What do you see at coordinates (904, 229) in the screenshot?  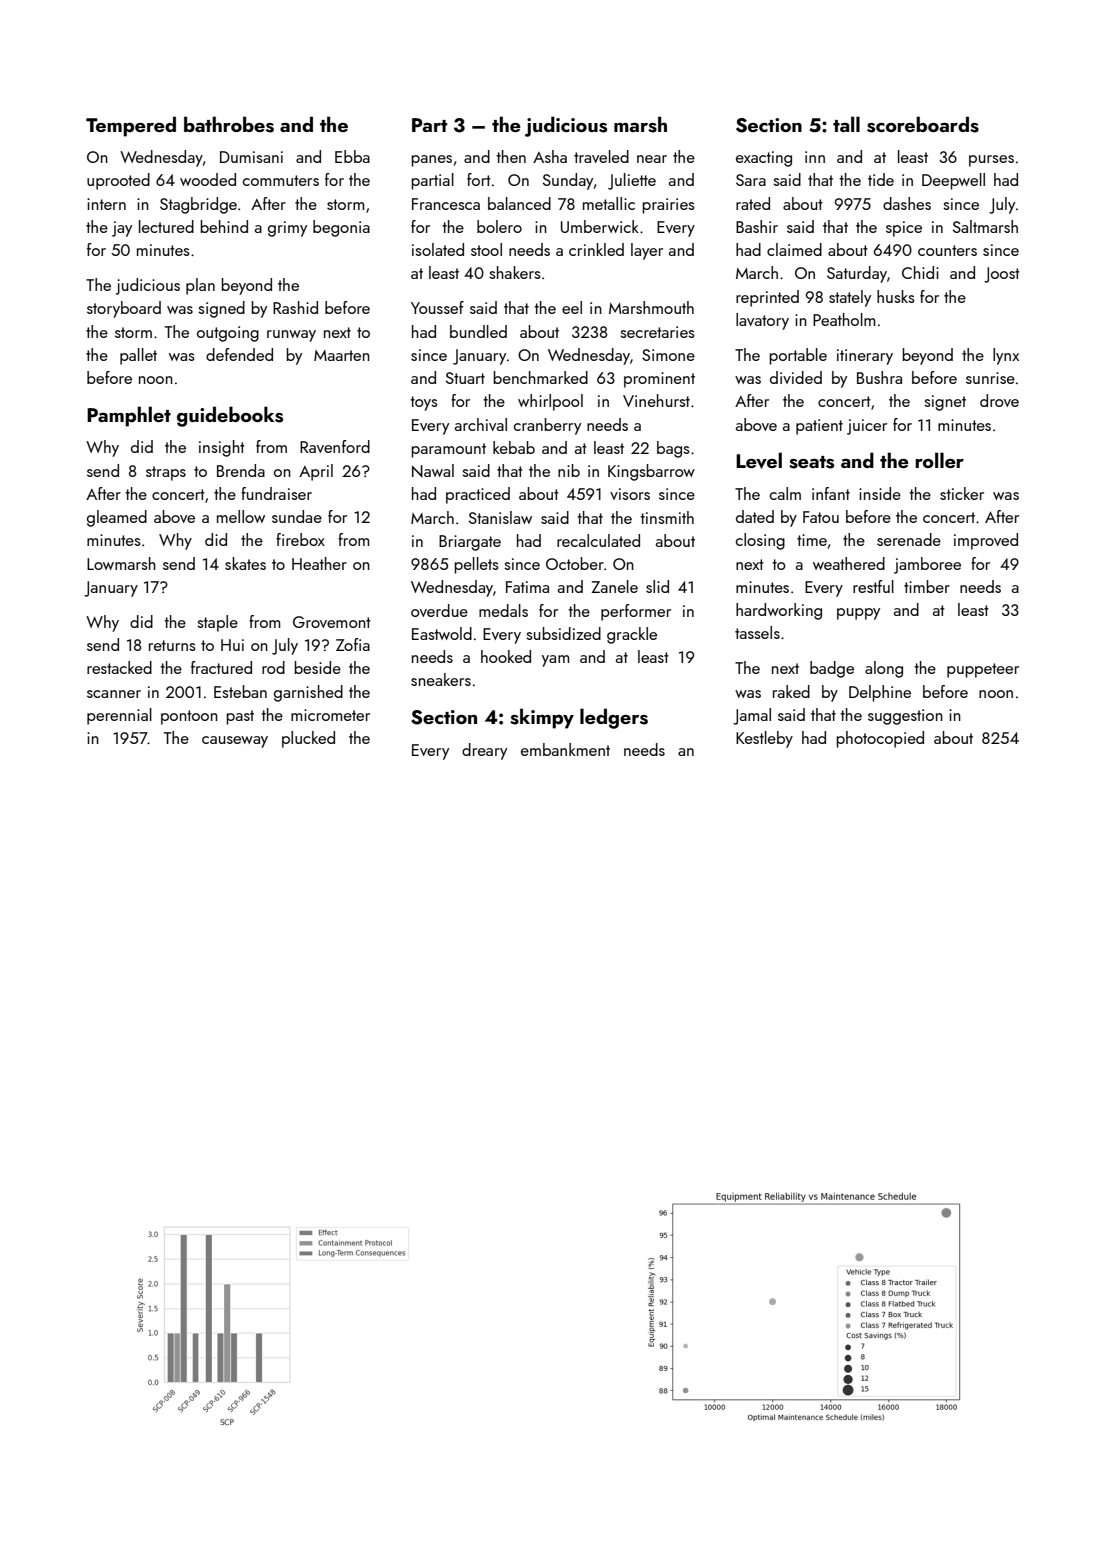 I see `spice` at bounding box center [904, 229].
